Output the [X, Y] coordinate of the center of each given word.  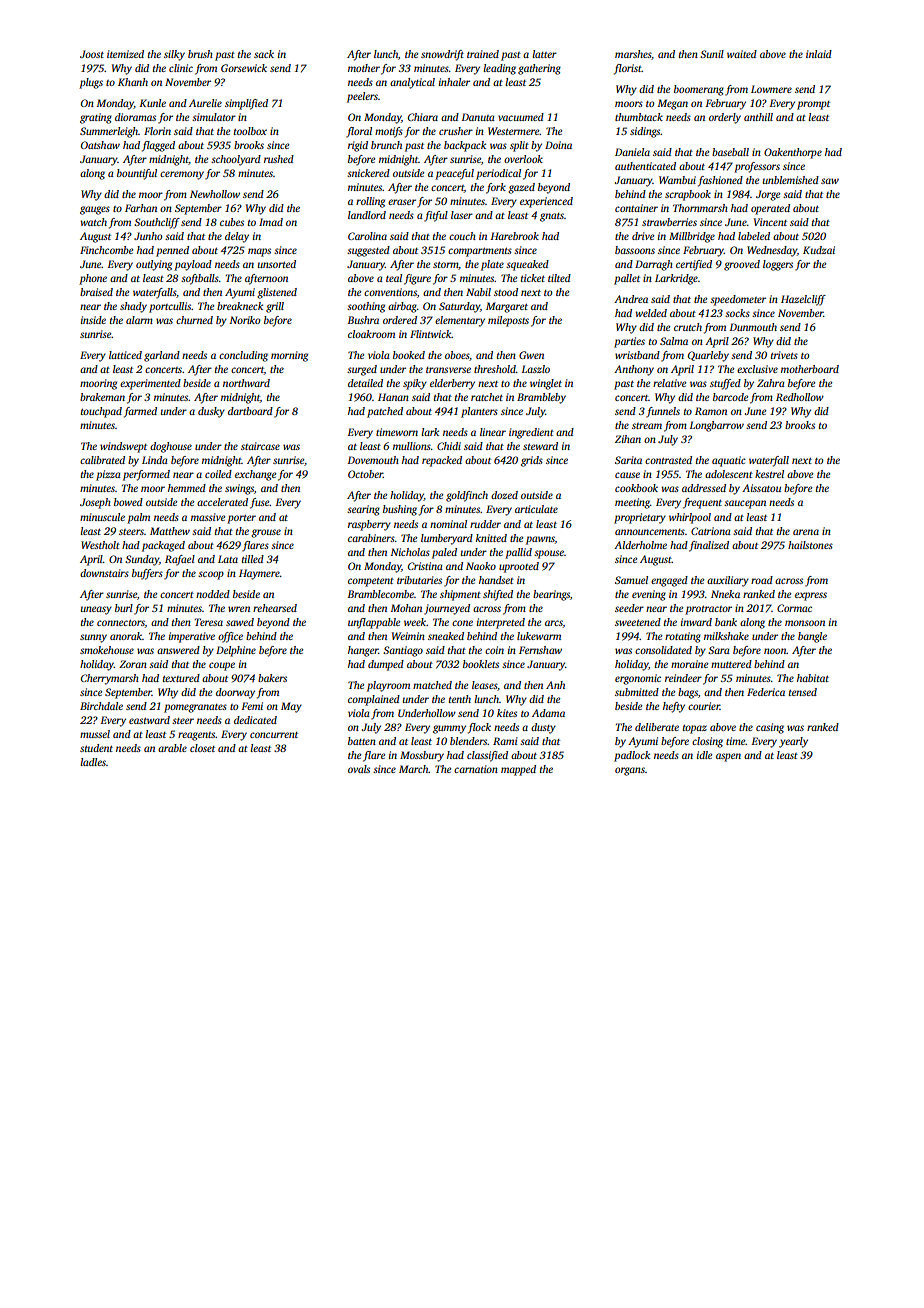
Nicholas [410, 552]
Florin [157, 131]
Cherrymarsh [110, 679]
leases [484, 685]
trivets [784, 355]
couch [462, 236]
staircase [260, 446]
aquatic [729, 461]
